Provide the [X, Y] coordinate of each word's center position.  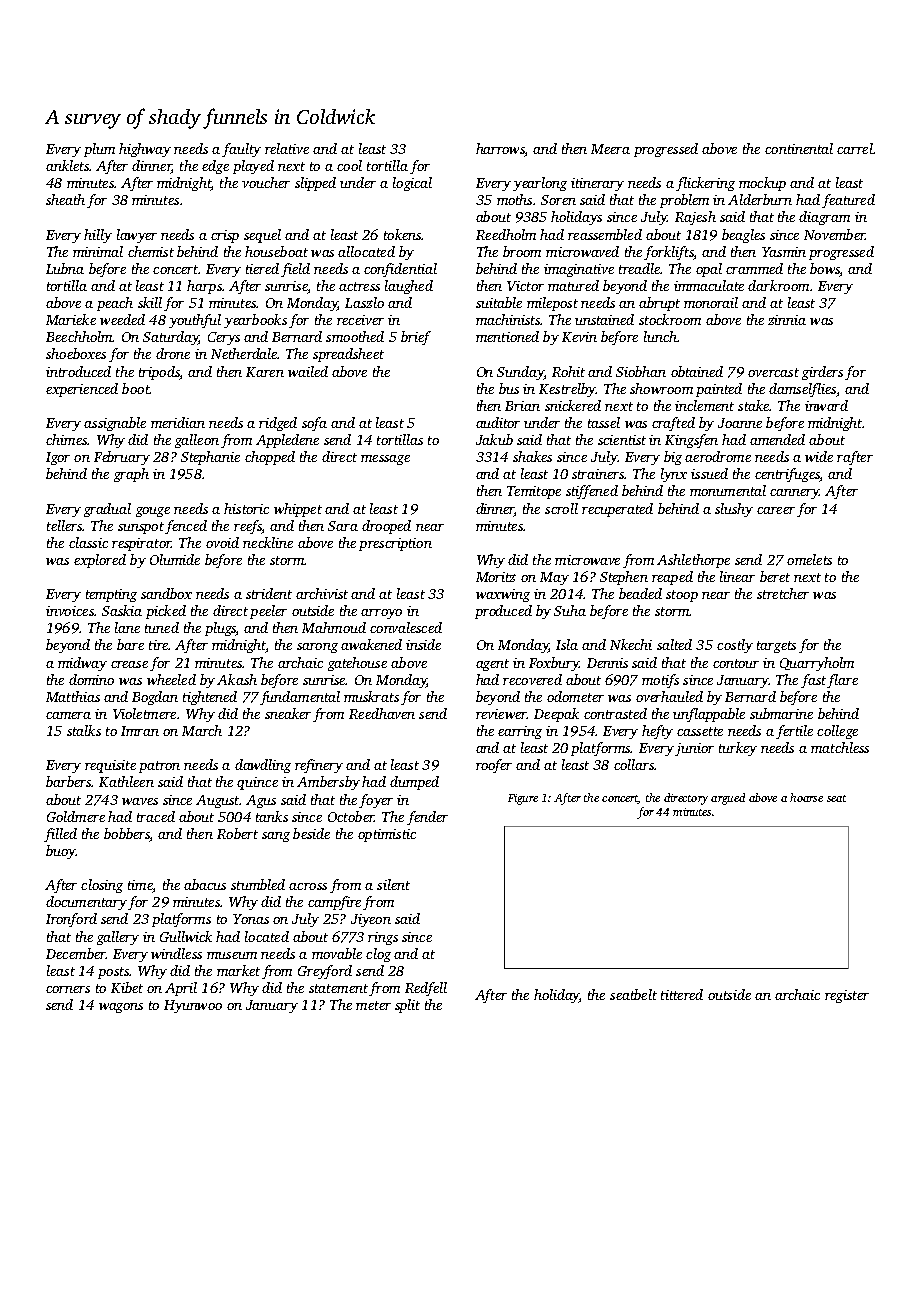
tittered [682, 994]
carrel [855, 148]
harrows [500, 150]
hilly [98, 236]
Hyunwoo [193, 1006]
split [407, 1006]
